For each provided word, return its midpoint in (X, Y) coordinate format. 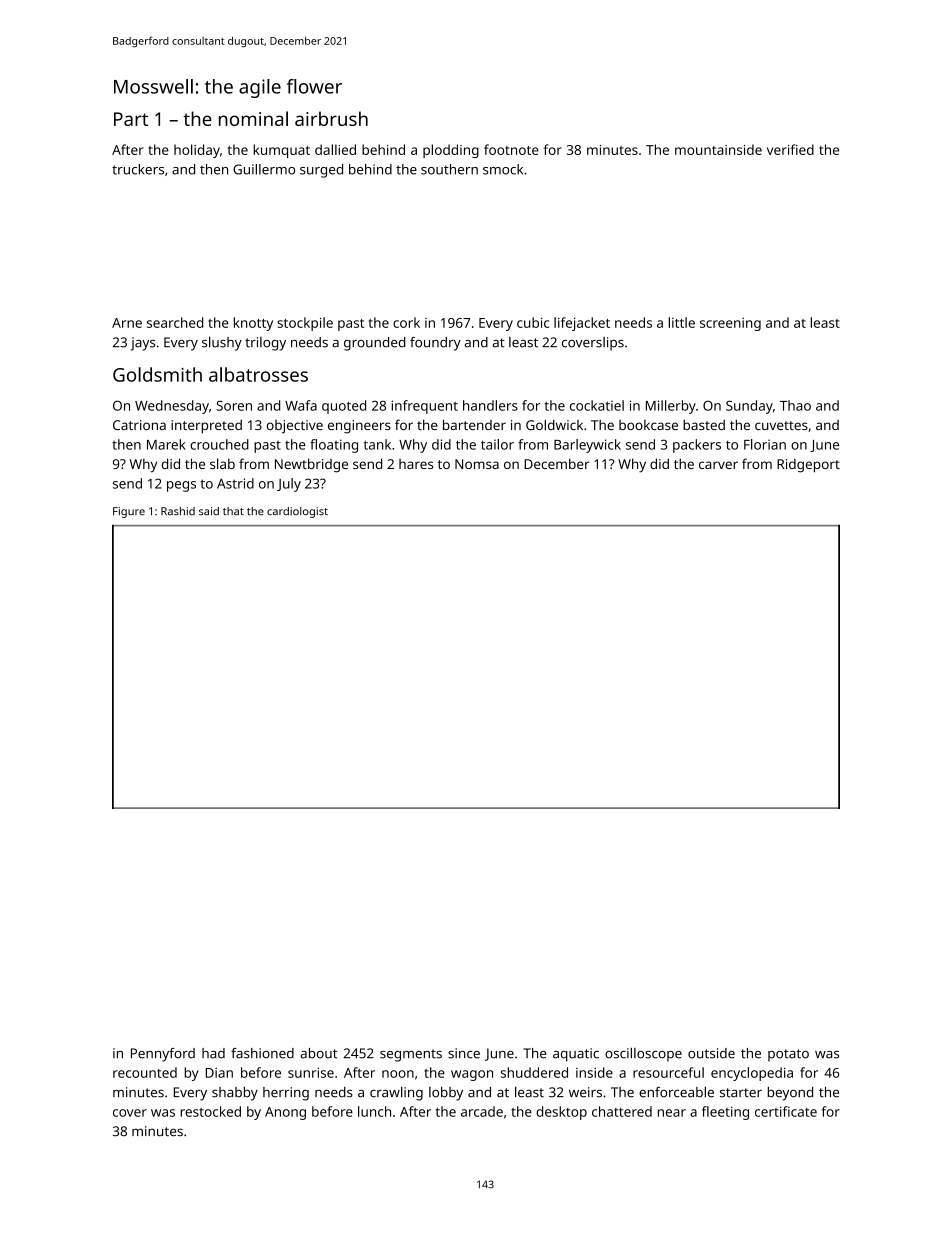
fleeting (725, 1113)
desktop (561, 1113)
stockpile (305, 324)
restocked (210, 1111)
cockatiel (597, 405)
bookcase (648, 425)
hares (416, 464)
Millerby (671, 407)
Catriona (139, 425)
